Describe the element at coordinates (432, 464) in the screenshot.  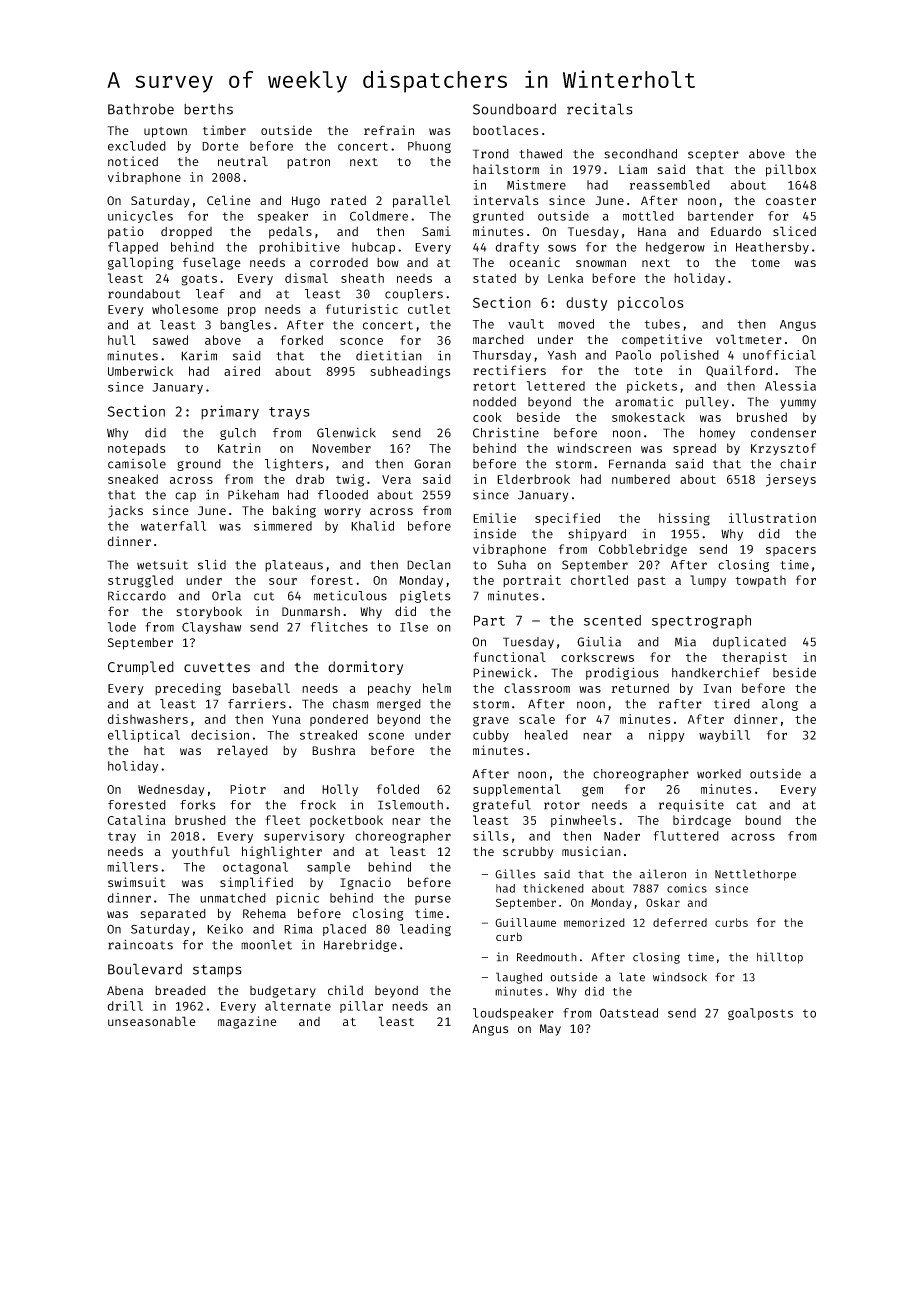
I see `Goran` at that location.
